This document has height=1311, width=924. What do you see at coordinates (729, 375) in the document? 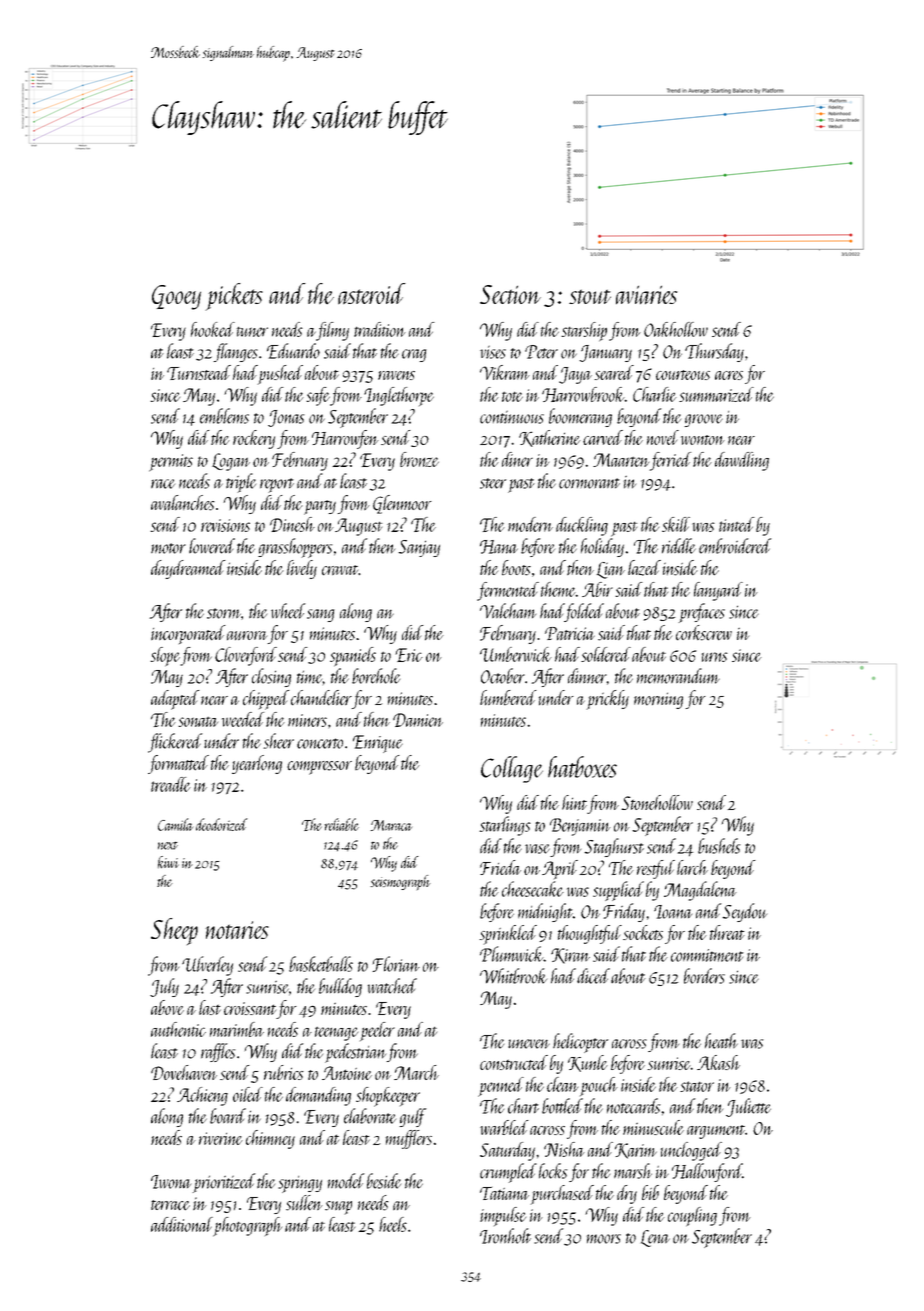
I see `acres` at bounding box center [729, 375].
